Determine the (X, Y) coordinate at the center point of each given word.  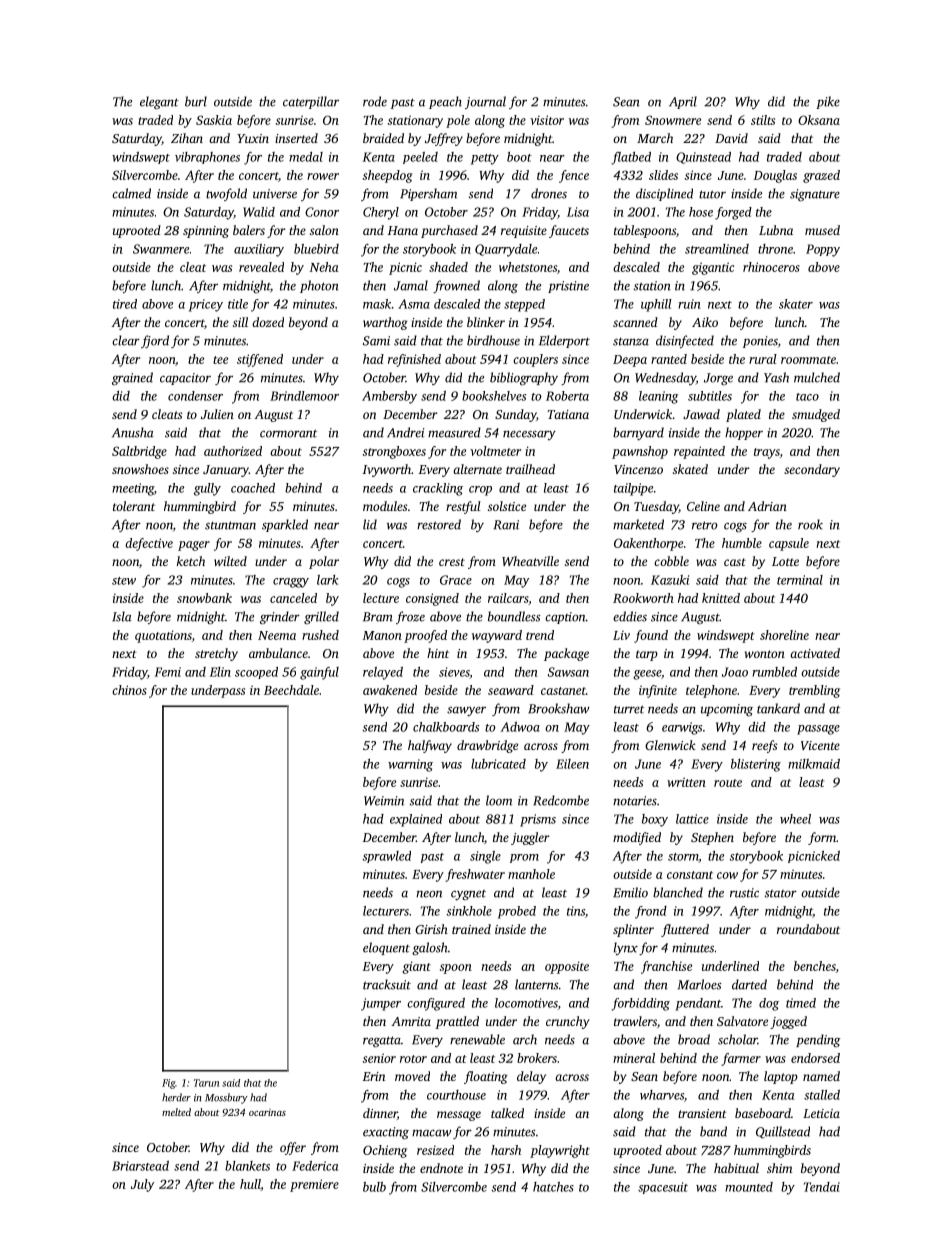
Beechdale (291, 690)
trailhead (530, 469)
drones (549, 193)
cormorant (288, 433)
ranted (669, 359)
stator (781, 894)
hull (250, 1185)
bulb (374, 1187)
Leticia (821, 1113)
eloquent (386, 948)
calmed (131, 193)
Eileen (572, 764)
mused (822, 230)
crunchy (567, 1022)
